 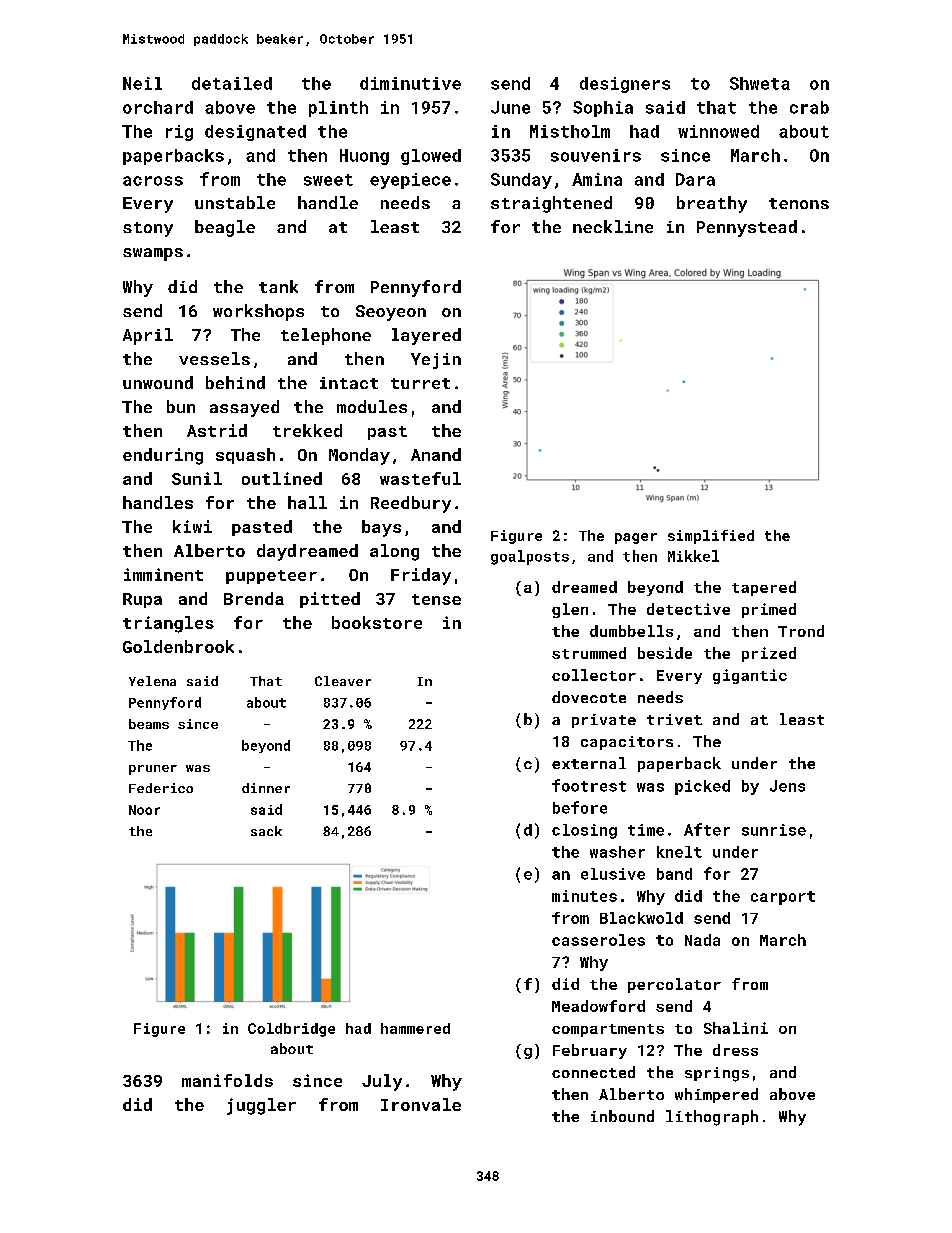 I want to click on Noor, so click(x=144, y=810).
